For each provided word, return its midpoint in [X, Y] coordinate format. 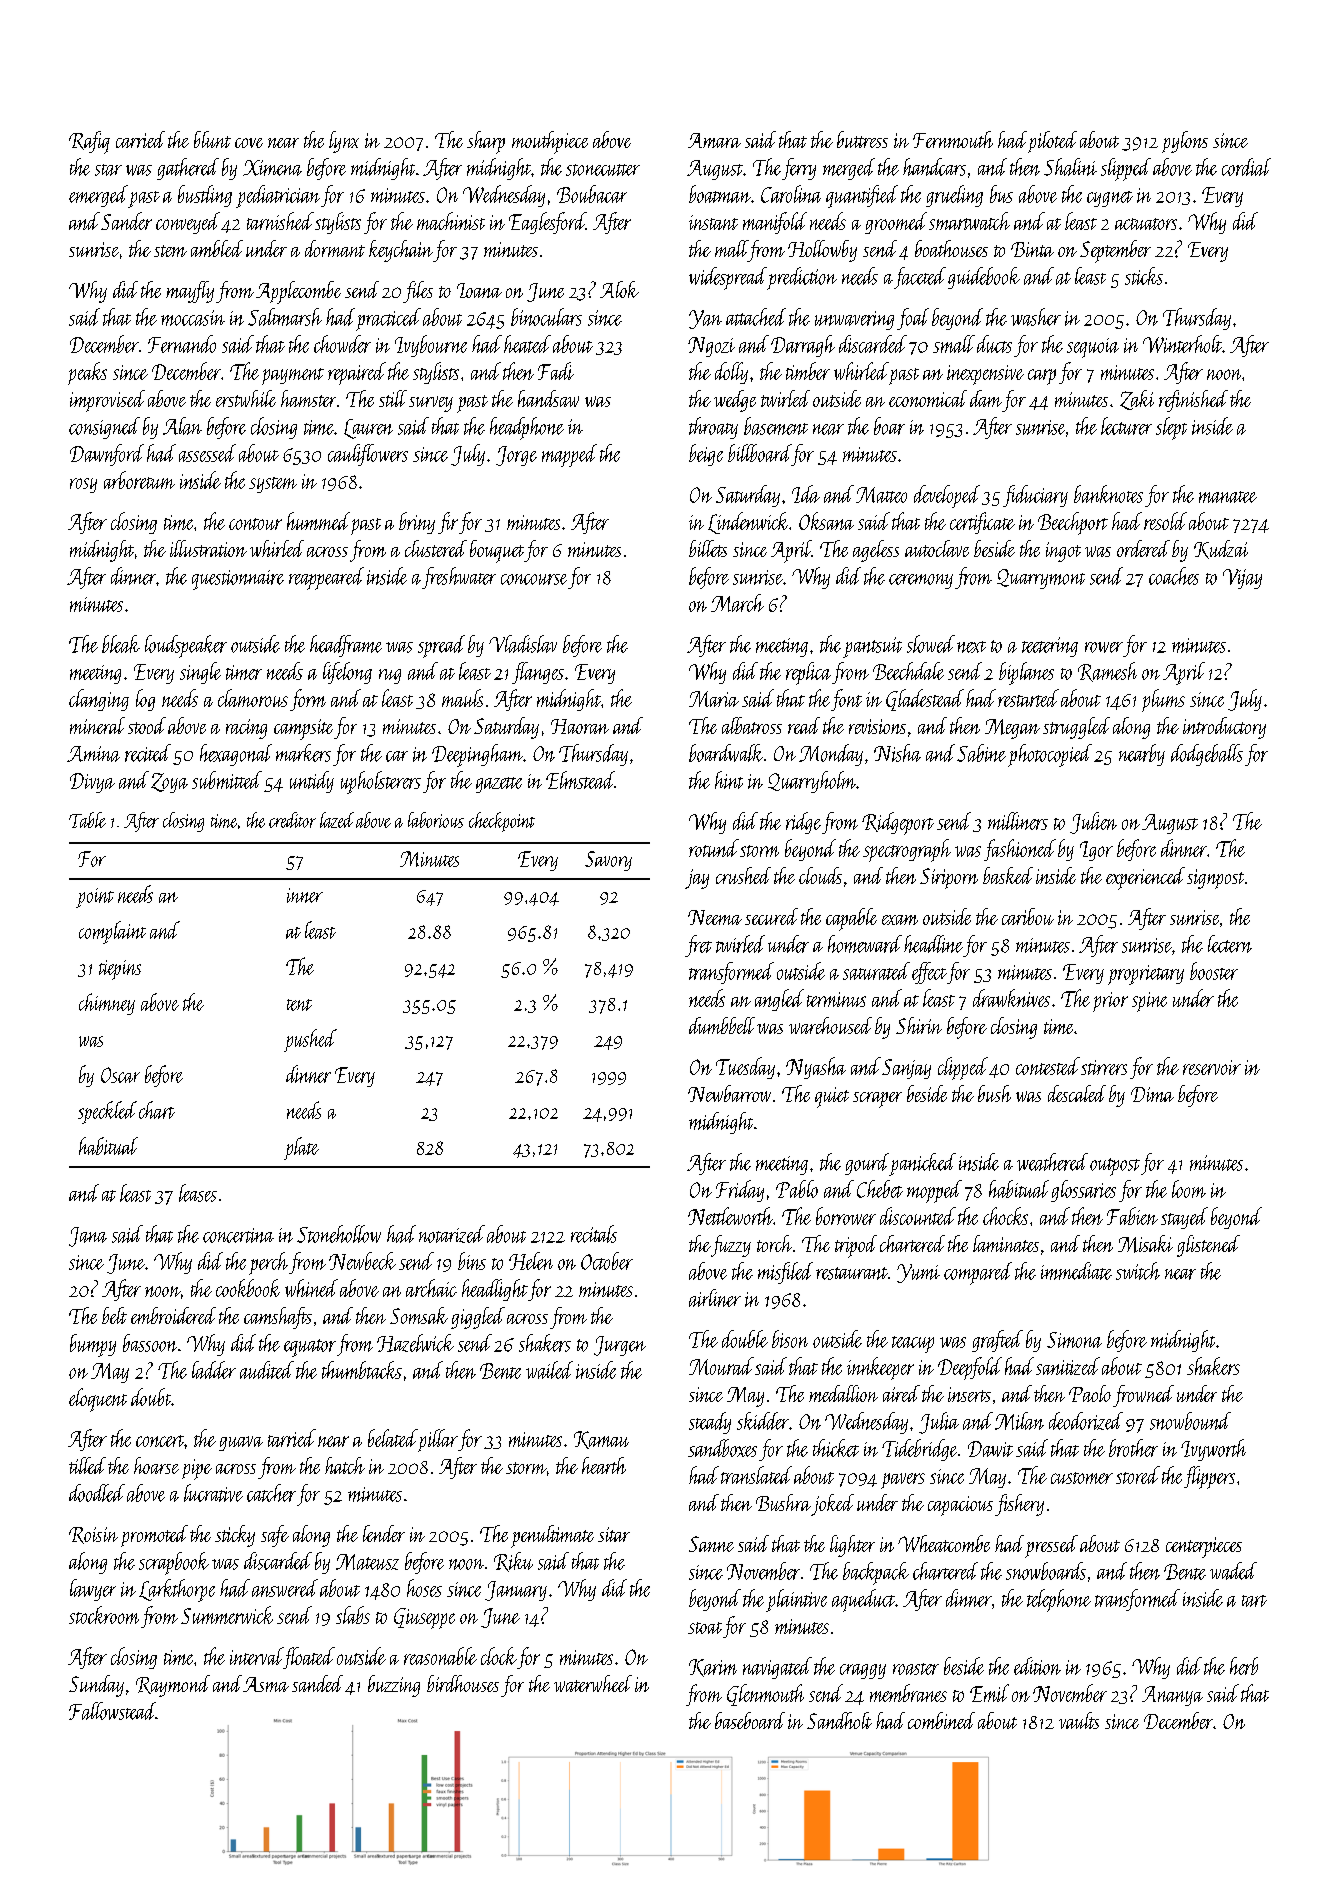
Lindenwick [748, 523]
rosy [83, 485]
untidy [312, 782]
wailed [549, 1370]
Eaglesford [547, 223]
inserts [969, 1394]
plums [1163, 700]
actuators [1146, 224]
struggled [1076, 728]
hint [729, 780]
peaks [87, 373]
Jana [88, 1237]
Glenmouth [765, 1695]
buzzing [394, 1686]
